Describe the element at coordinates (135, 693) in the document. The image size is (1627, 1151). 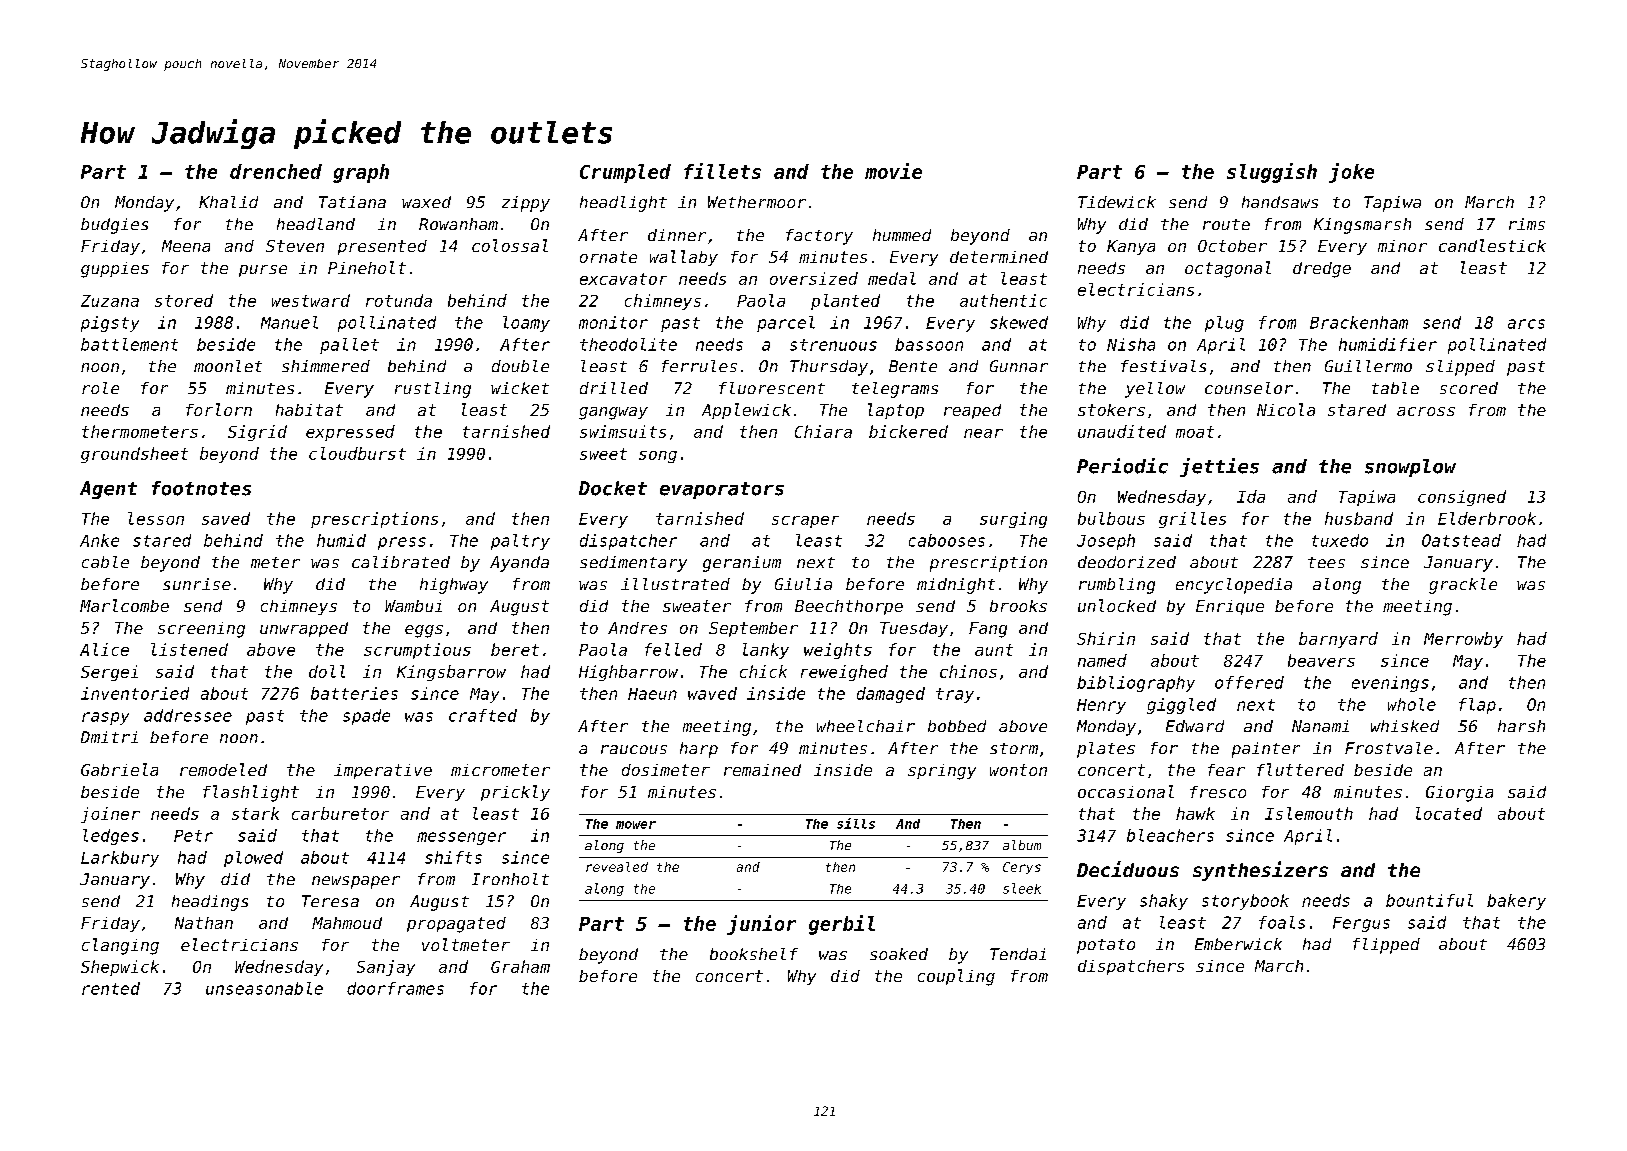
I see `inventoried` at that location.
